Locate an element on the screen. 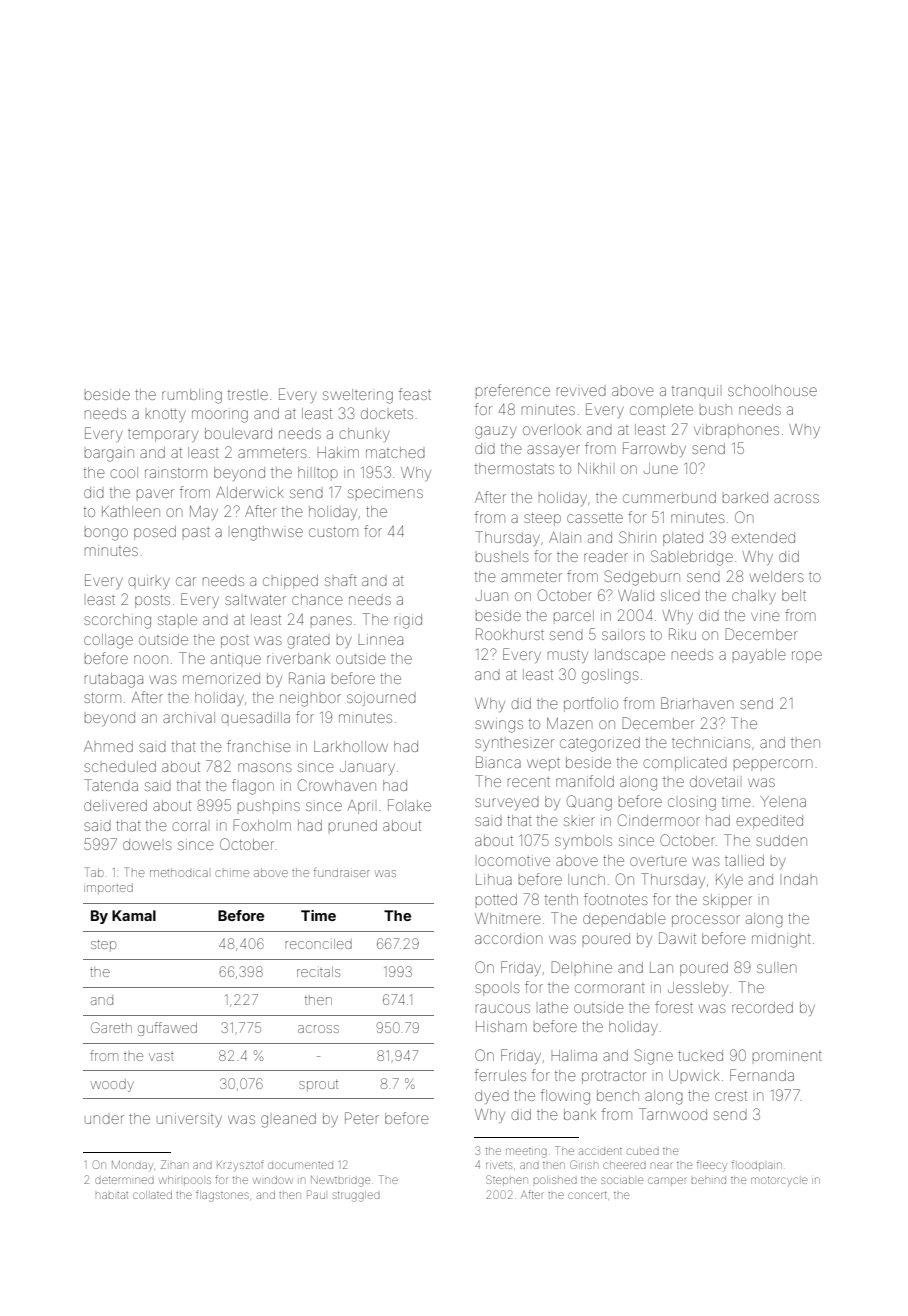 Image resolution: width=908 pixels, height=1316 pixels. recorded is located at coordinates (762, 1007).
